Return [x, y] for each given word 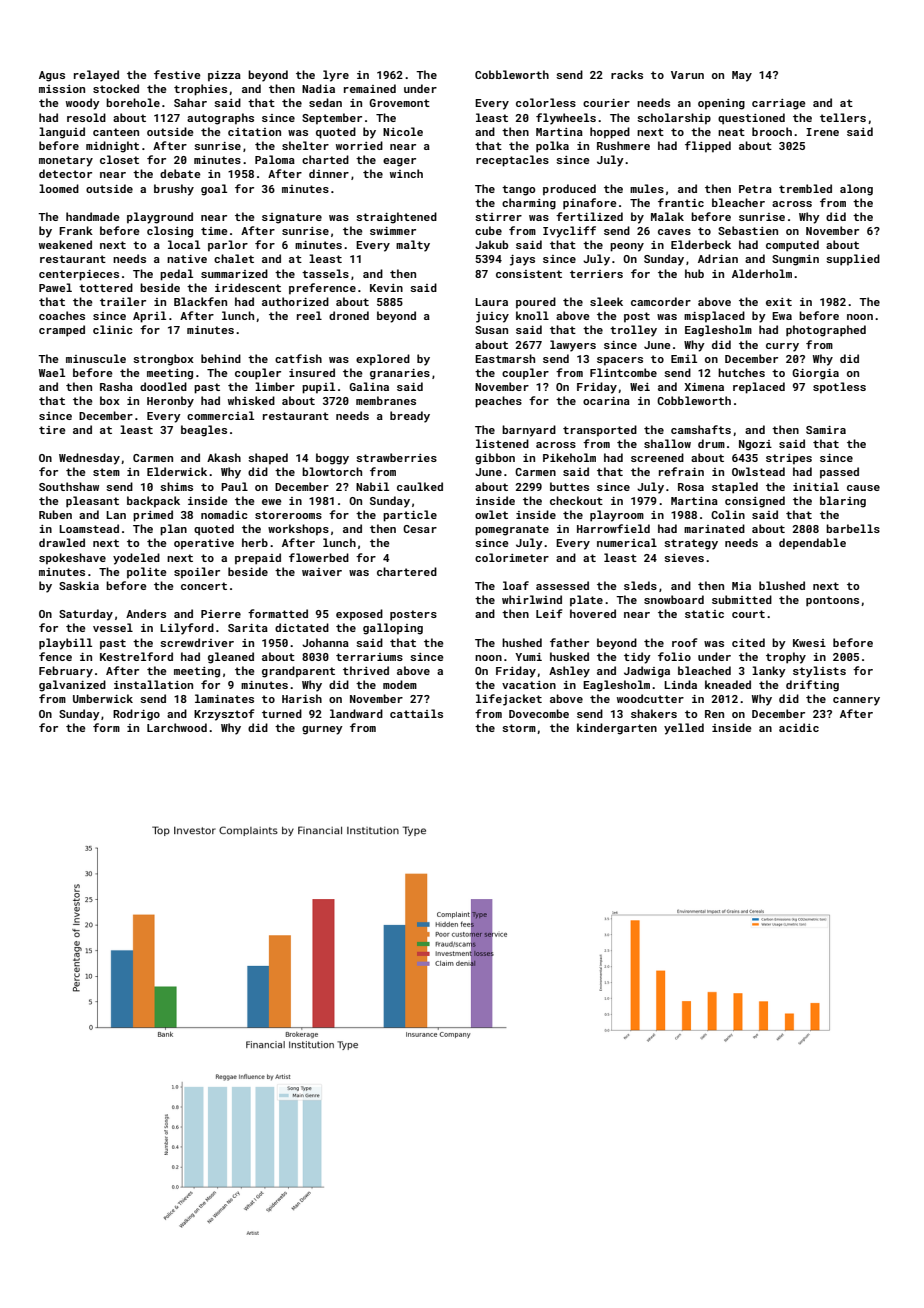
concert [204, 586]
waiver [322, 572]
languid [62, 133]
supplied [853, 260]
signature [292, 218]
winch [406, 173]
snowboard [674, 599]
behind [221, 358]
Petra [755, 189]
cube [488, 230]
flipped [708, 147]
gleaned [231, 658]
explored [383, 360]
